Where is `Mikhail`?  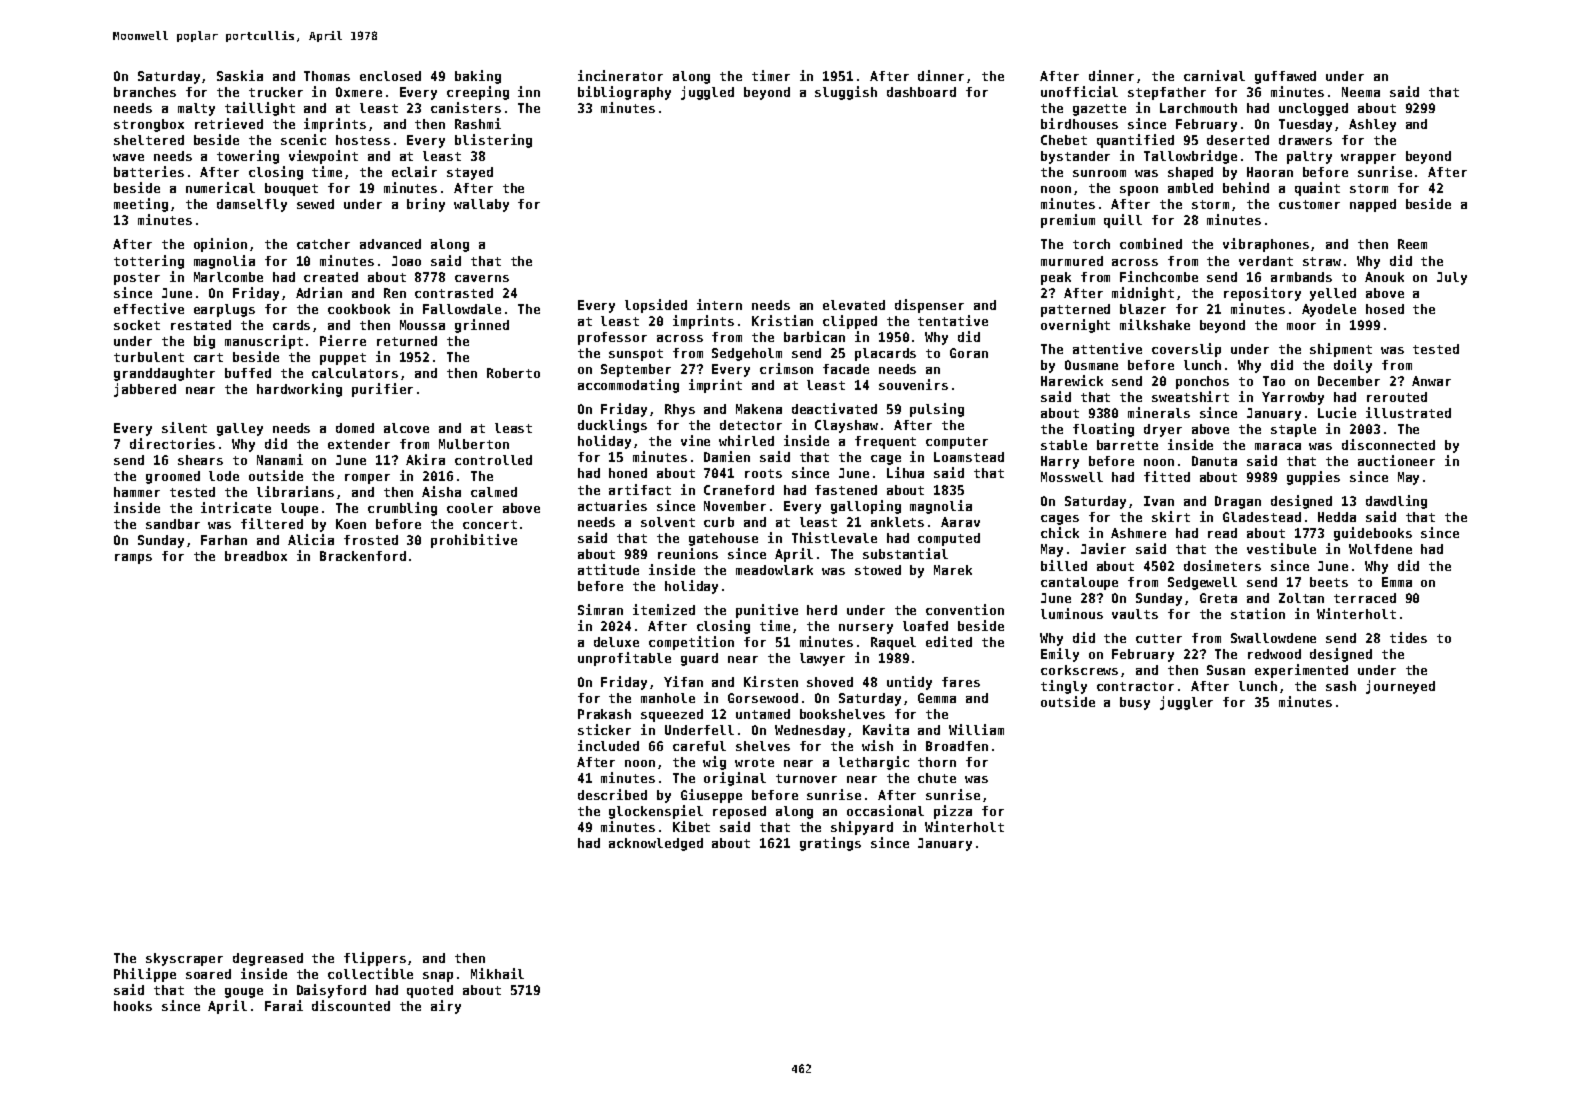
Mikhail is located at coordinates (497, 973).
